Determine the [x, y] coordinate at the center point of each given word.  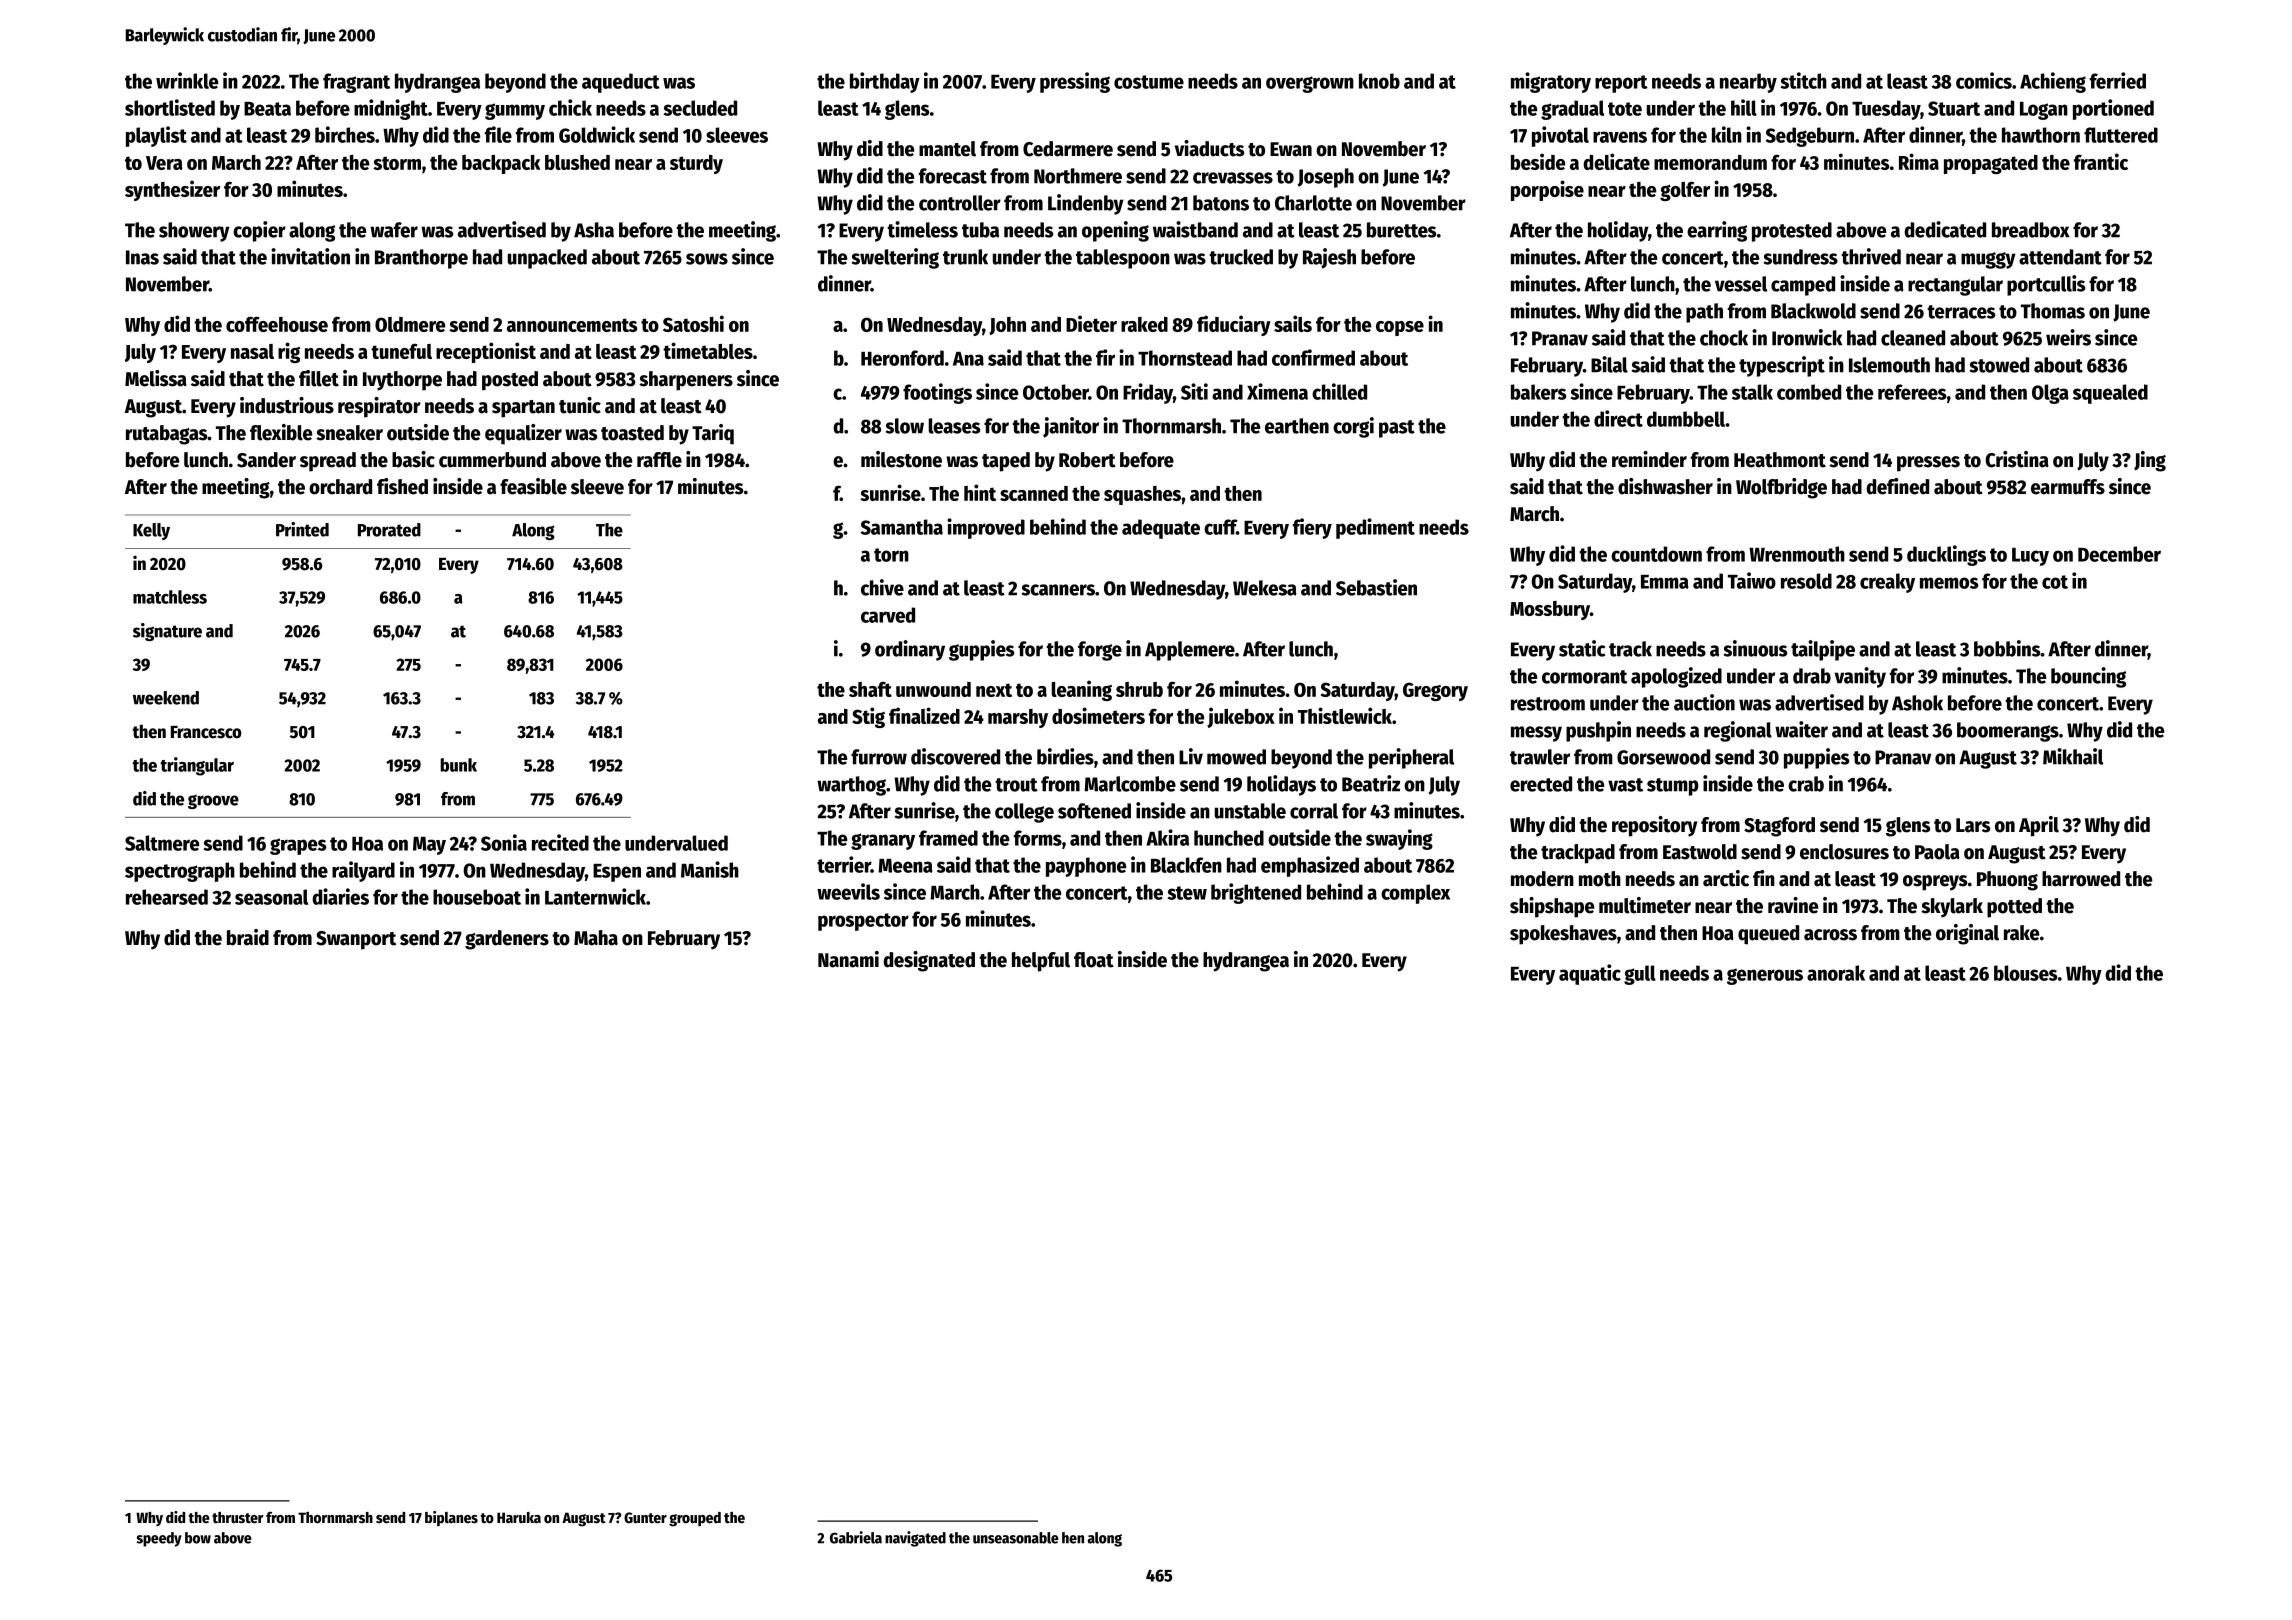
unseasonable [1016, 1538]
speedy [159, 1539]
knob [1379, 81]
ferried [2118, 80]
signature [167, 632]
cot [2055, 582]
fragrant [356, 83]
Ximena [1277, 391]
